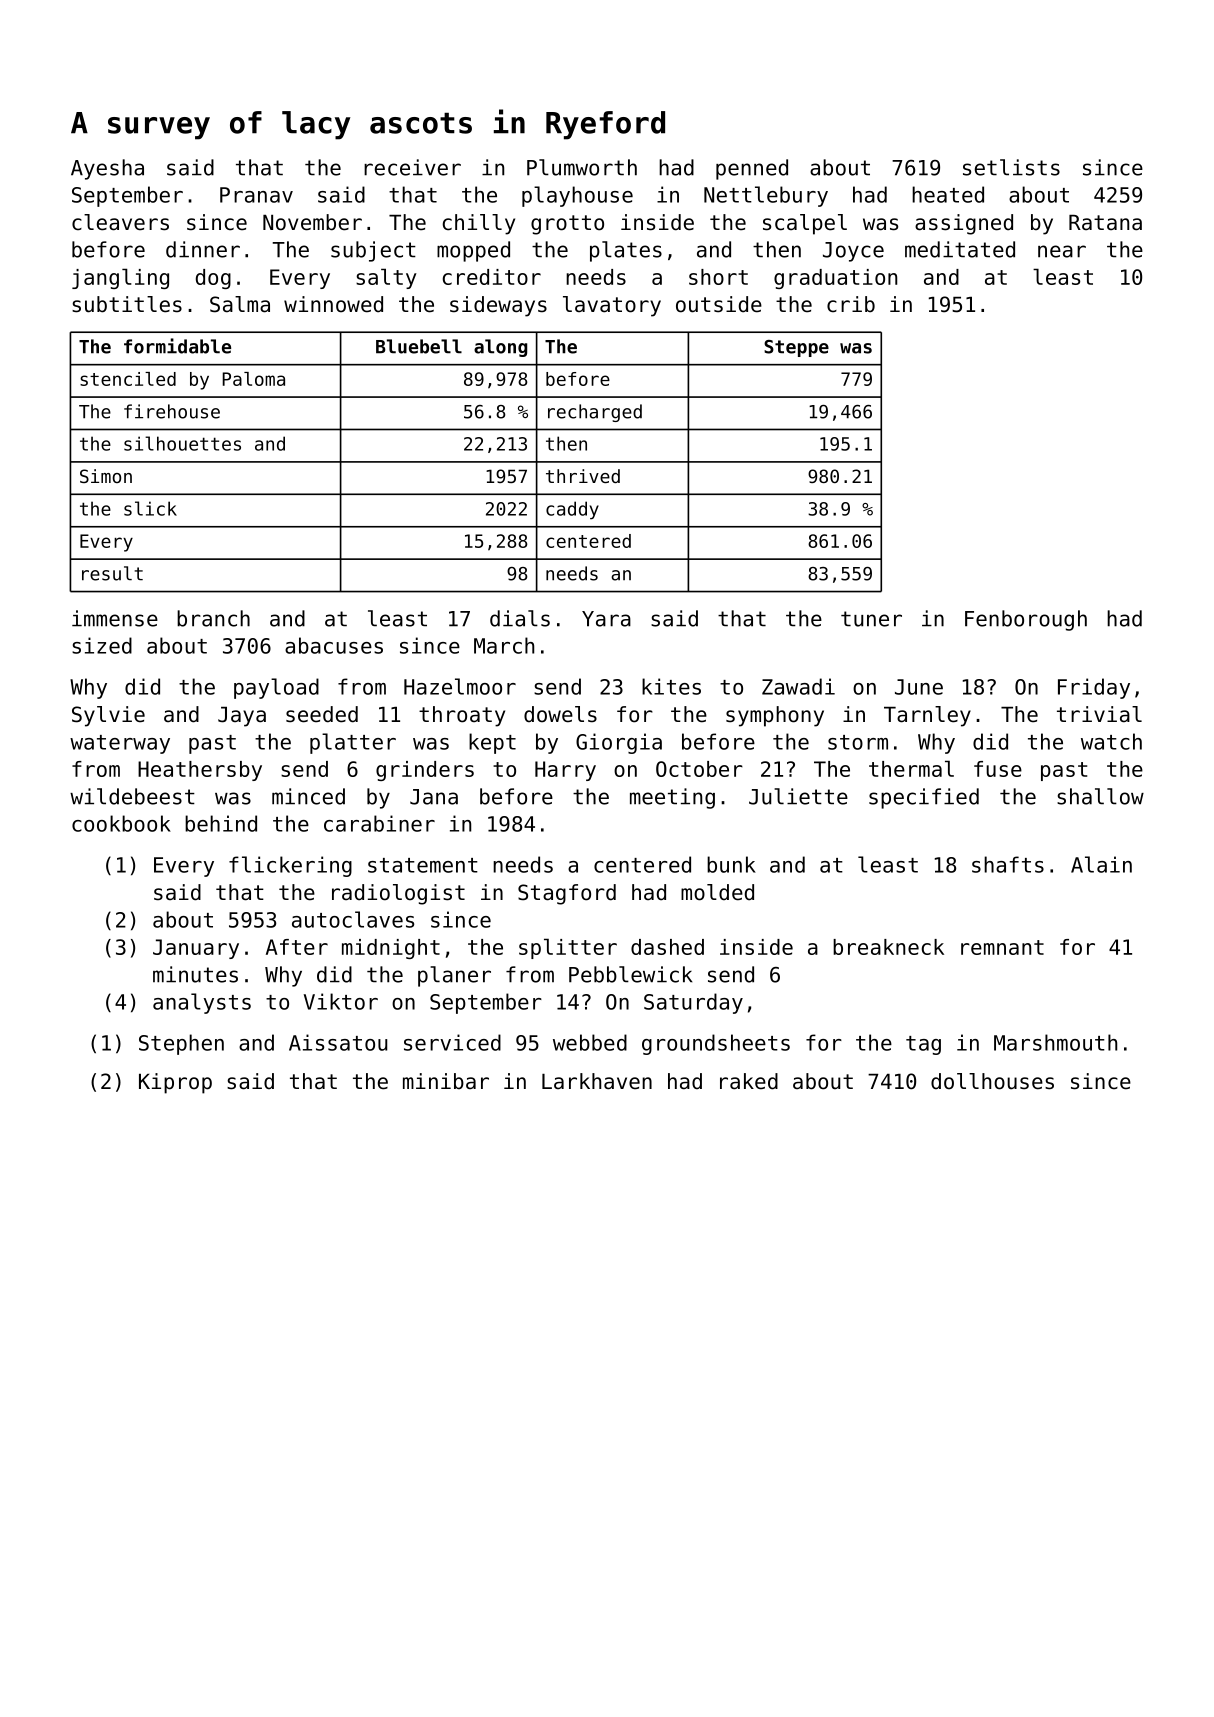  What do you see at coordinates (107, 169) in the screenshot?
I see `Ayesha` at bounding box center [107, 169].
